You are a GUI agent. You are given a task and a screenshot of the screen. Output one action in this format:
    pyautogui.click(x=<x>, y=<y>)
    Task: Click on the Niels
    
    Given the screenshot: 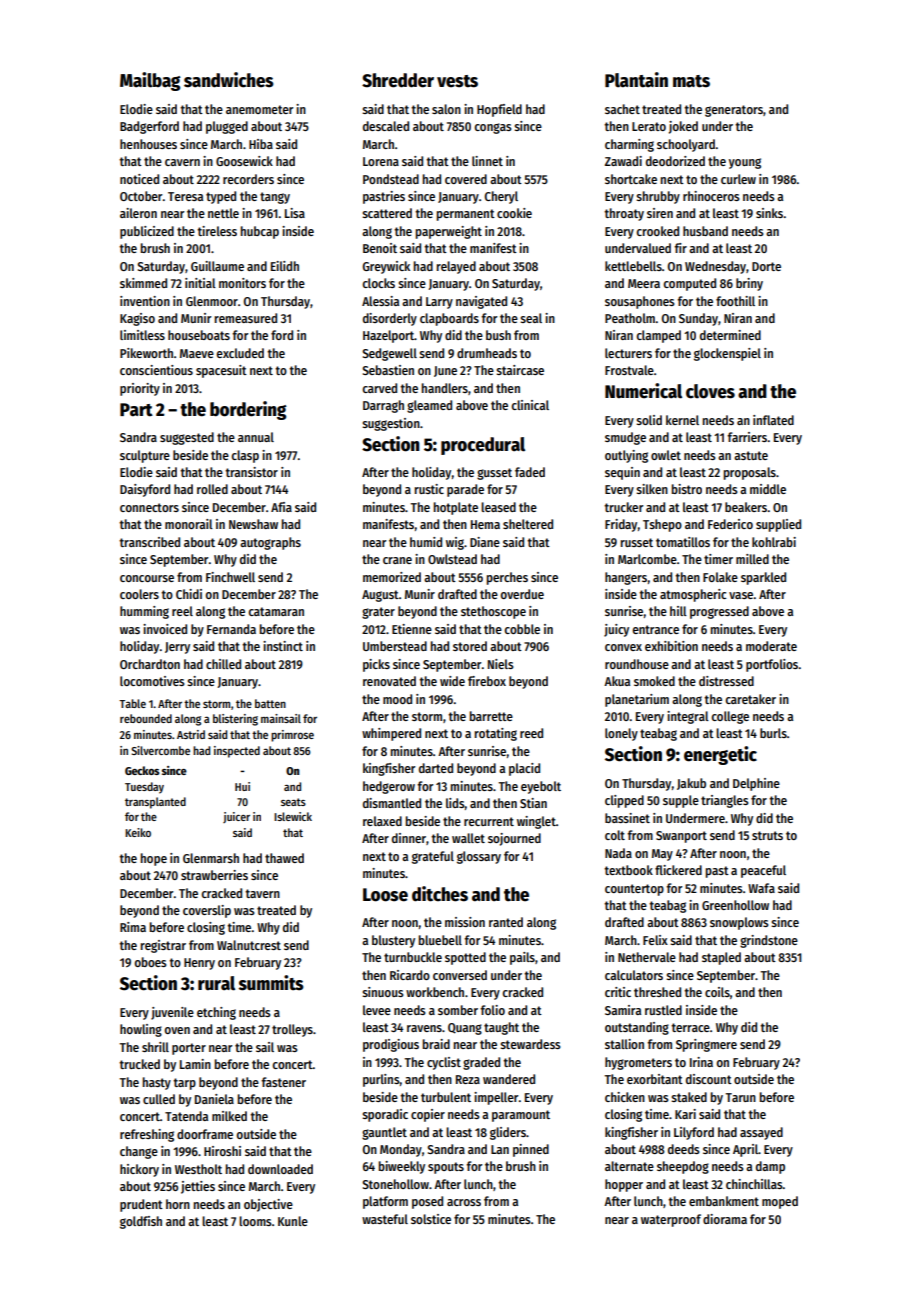 What is the action you would take?
    pyautogui.click(x=501, y=664)
